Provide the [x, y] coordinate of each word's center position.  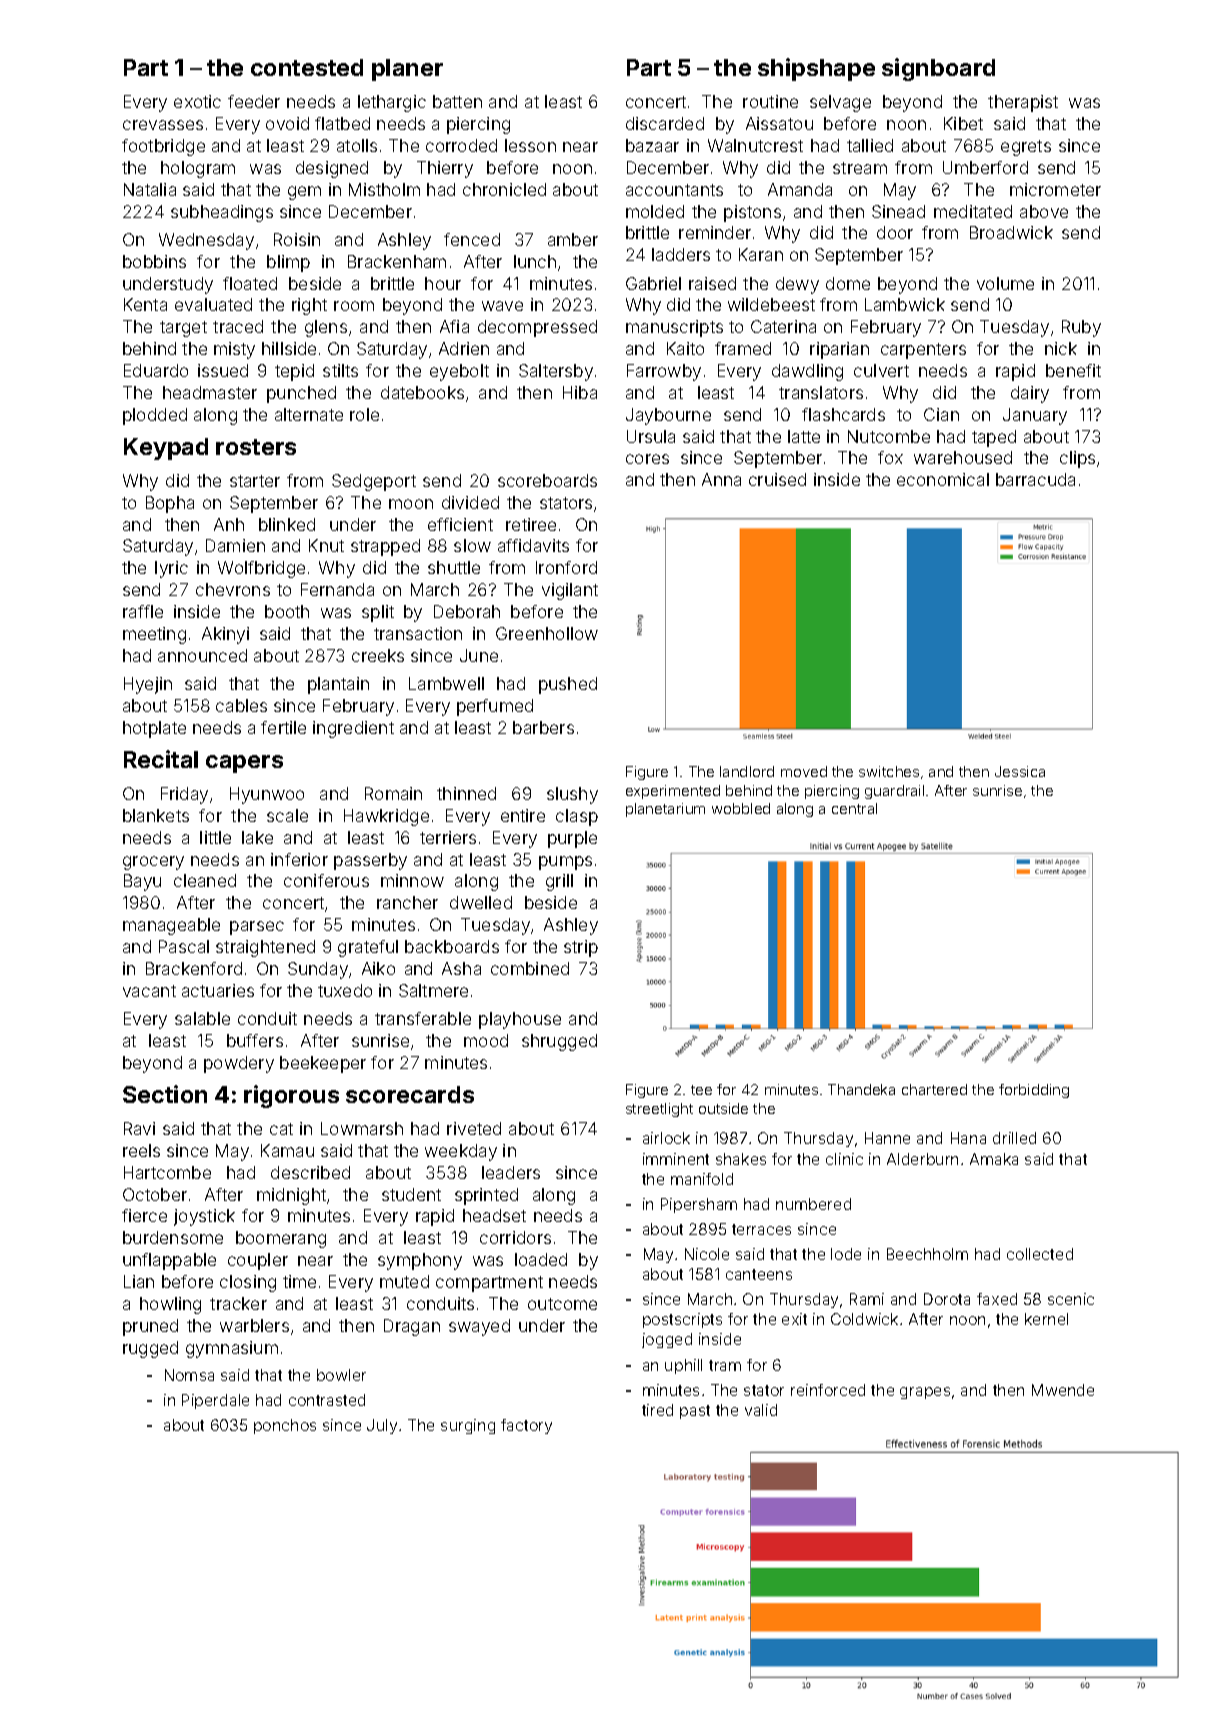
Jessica [1020, 771]
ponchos [285, 1426]
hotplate [154, 729]
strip [581, 948]
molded [655, 211]
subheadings [222, 213]
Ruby [1081, 328]
